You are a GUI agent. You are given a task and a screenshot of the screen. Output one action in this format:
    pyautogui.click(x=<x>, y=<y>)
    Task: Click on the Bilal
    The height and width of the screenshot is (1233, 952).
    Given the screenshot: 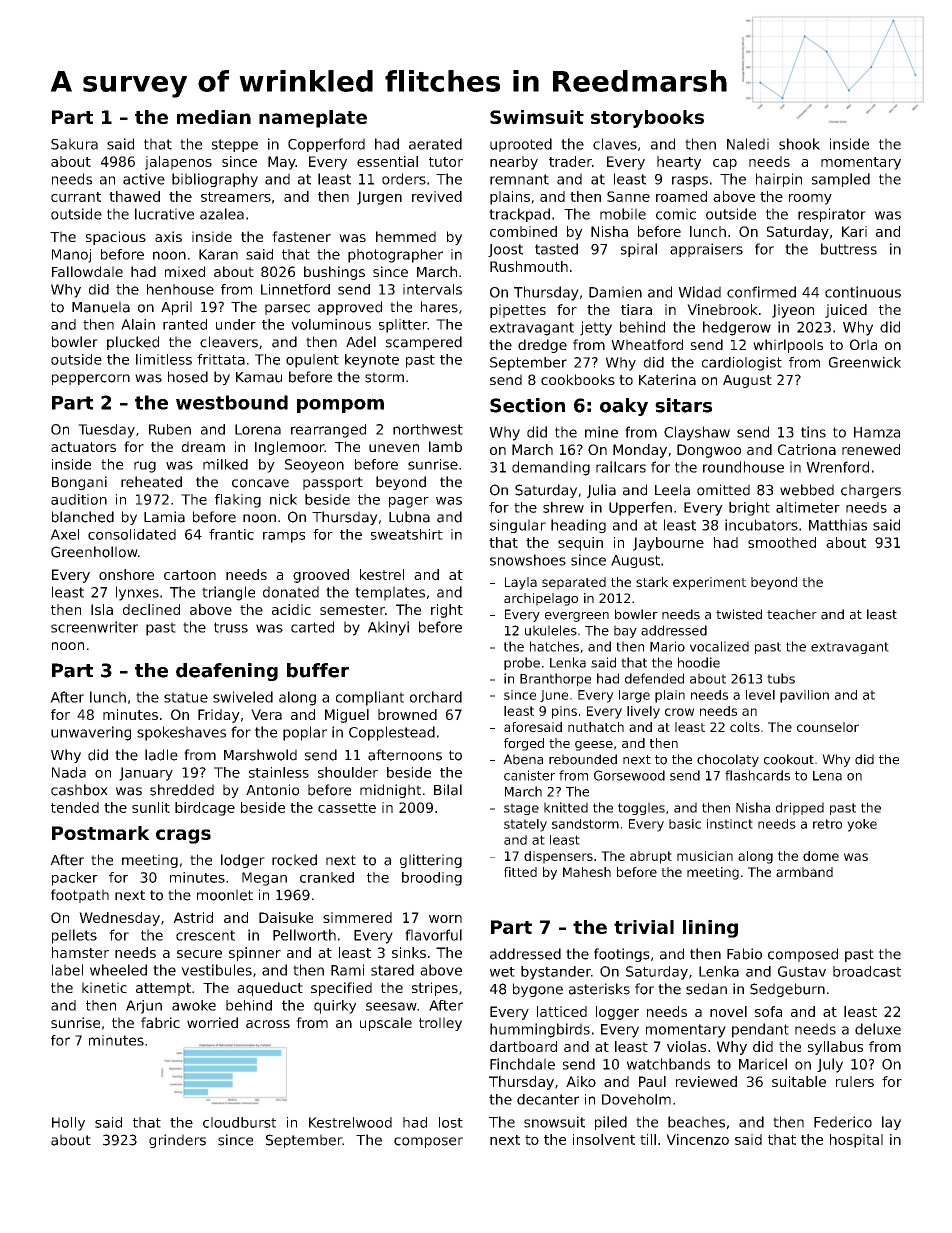 What is the action you would take?
    pyautogui.click(x=448, y=790)
